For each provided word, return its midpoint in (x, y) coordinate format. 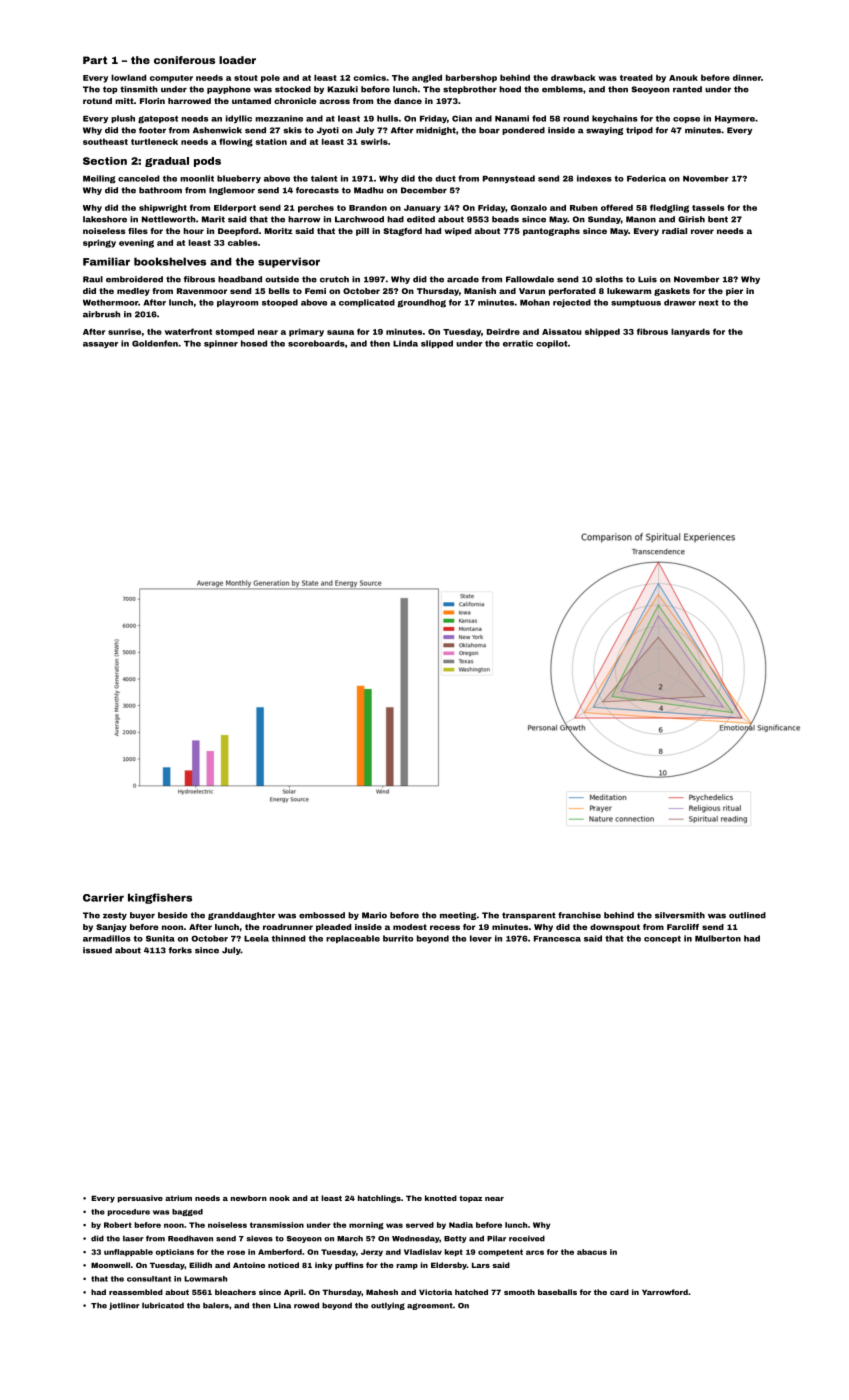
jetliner (124, 1306)
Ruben (584, 207)
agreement (430, 1306)
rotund (97, 101)
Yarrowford (665, 1292)
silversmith (680, 915)
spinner (221, 344)
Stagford (402, 232)
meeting (458, 916)
